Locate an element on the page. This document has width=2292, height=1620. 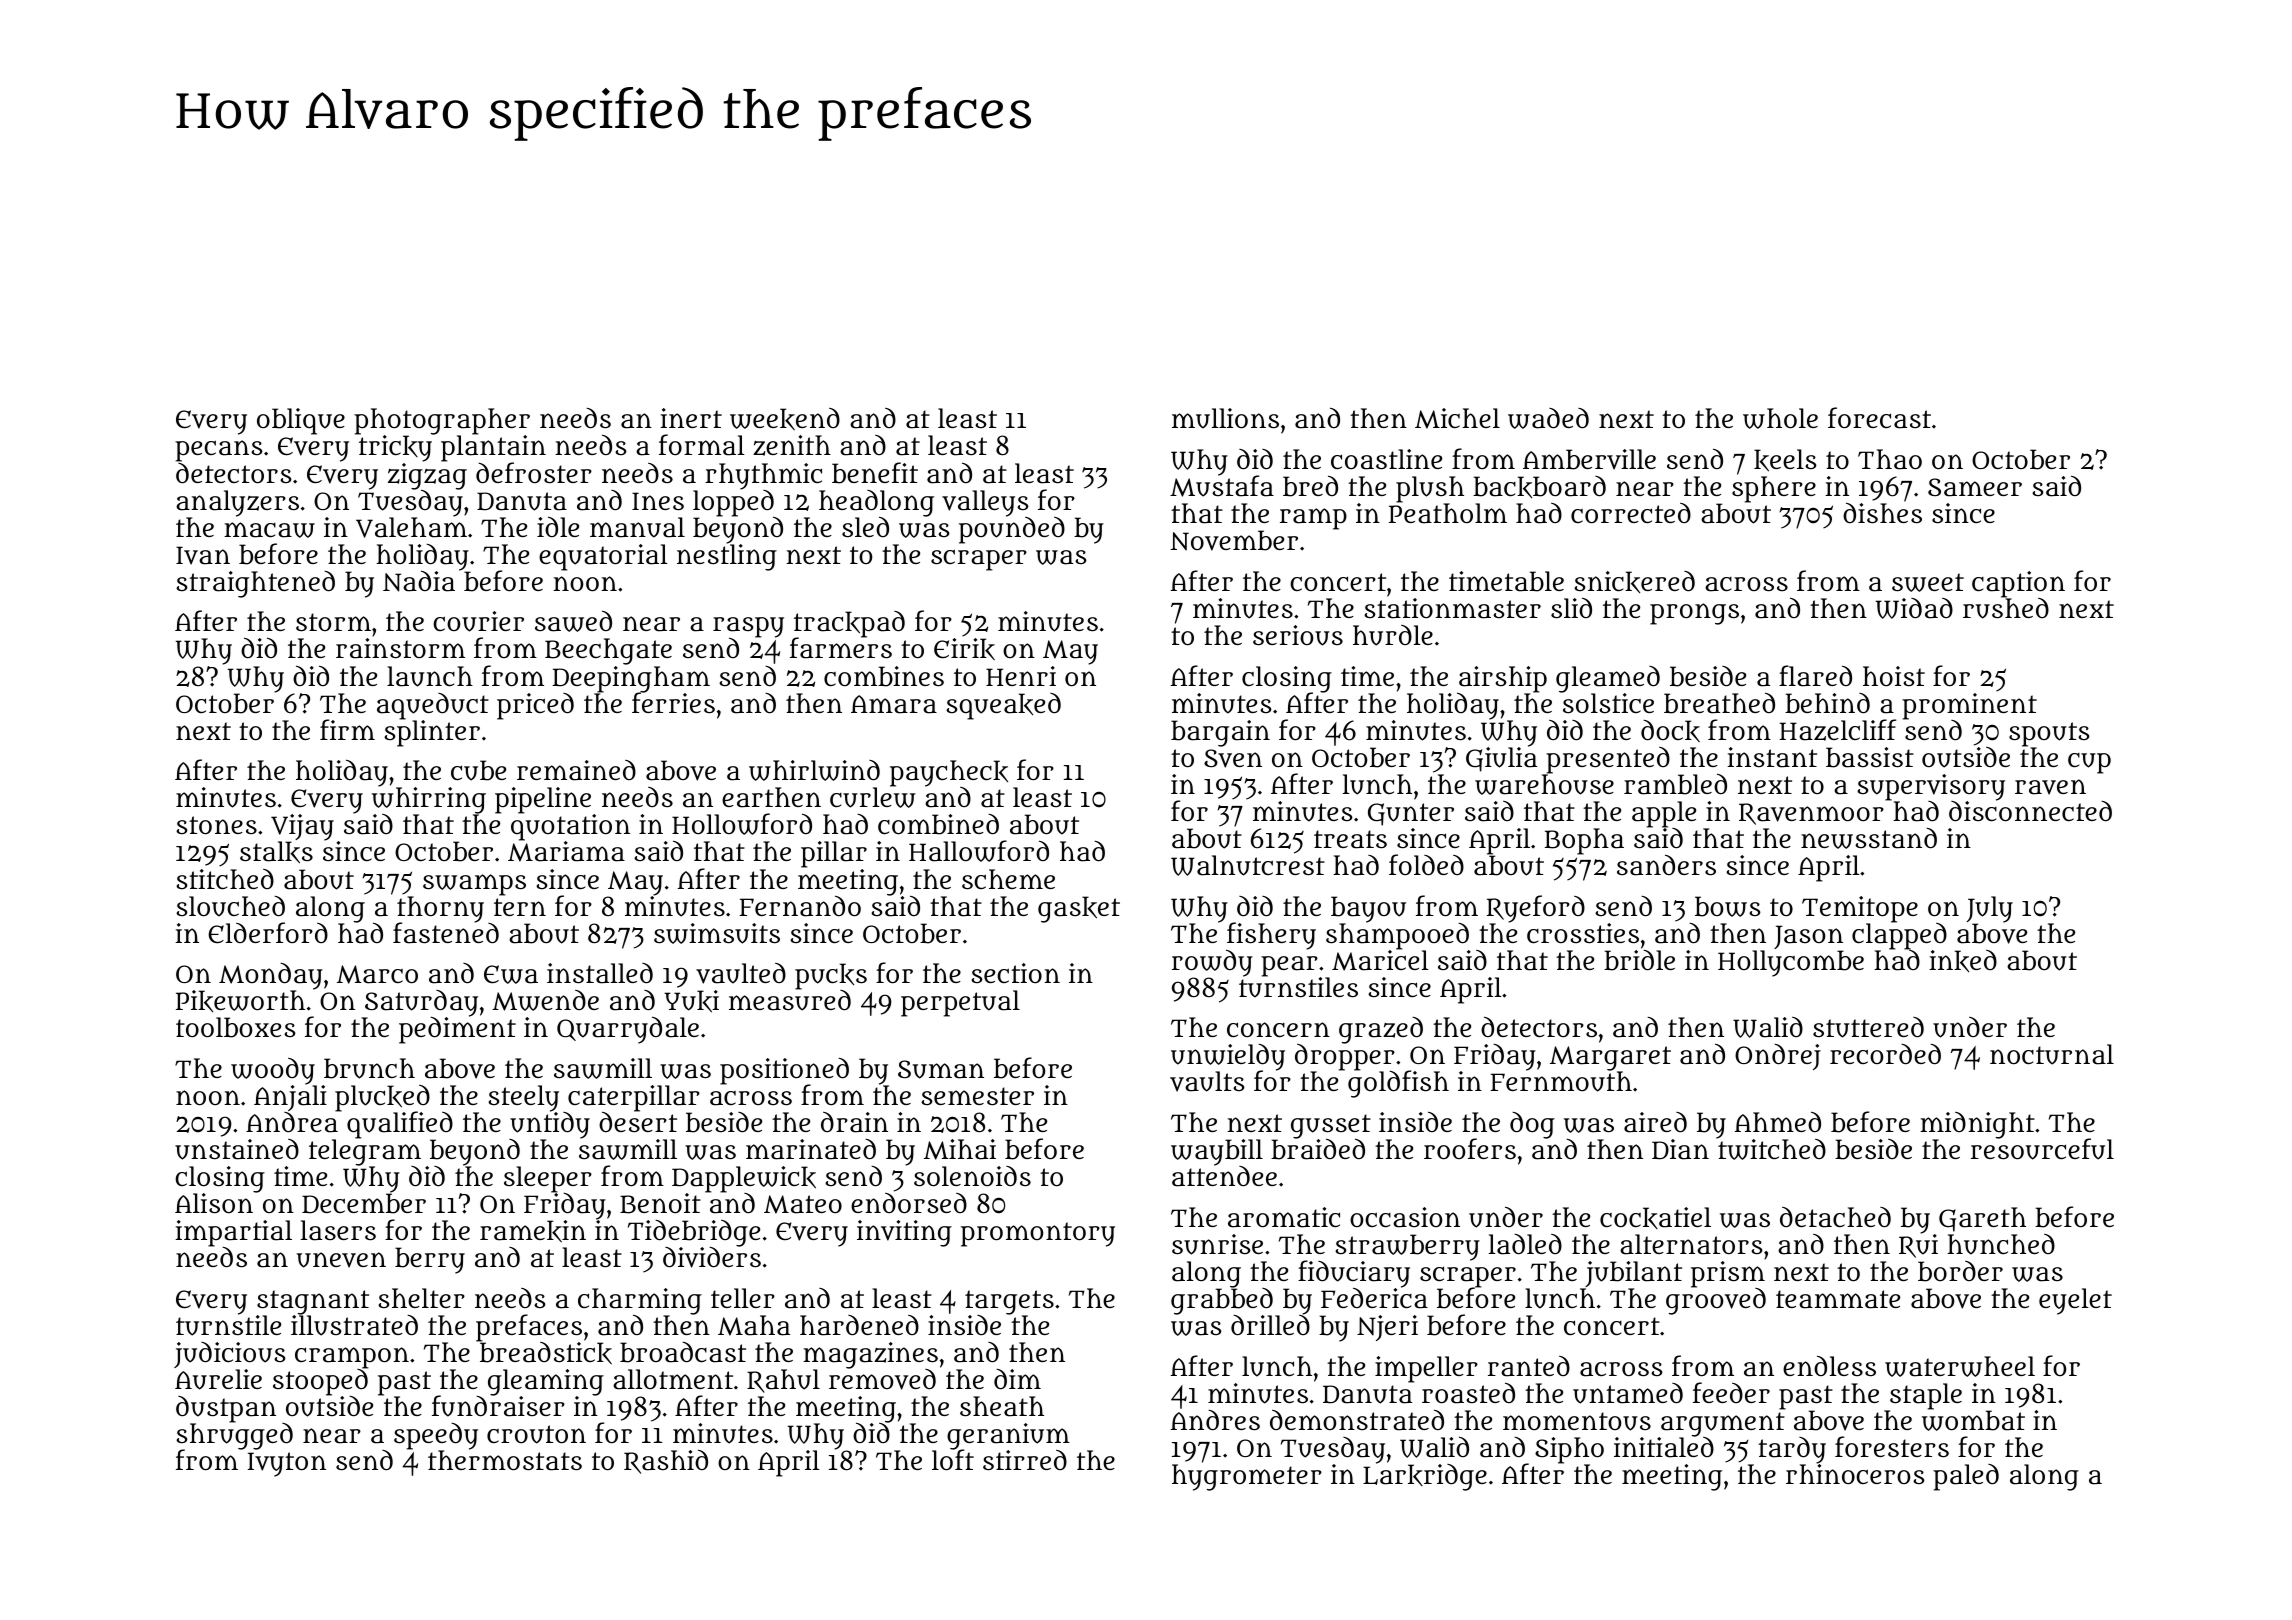
concern is located at coordinates (1278, 1029).
